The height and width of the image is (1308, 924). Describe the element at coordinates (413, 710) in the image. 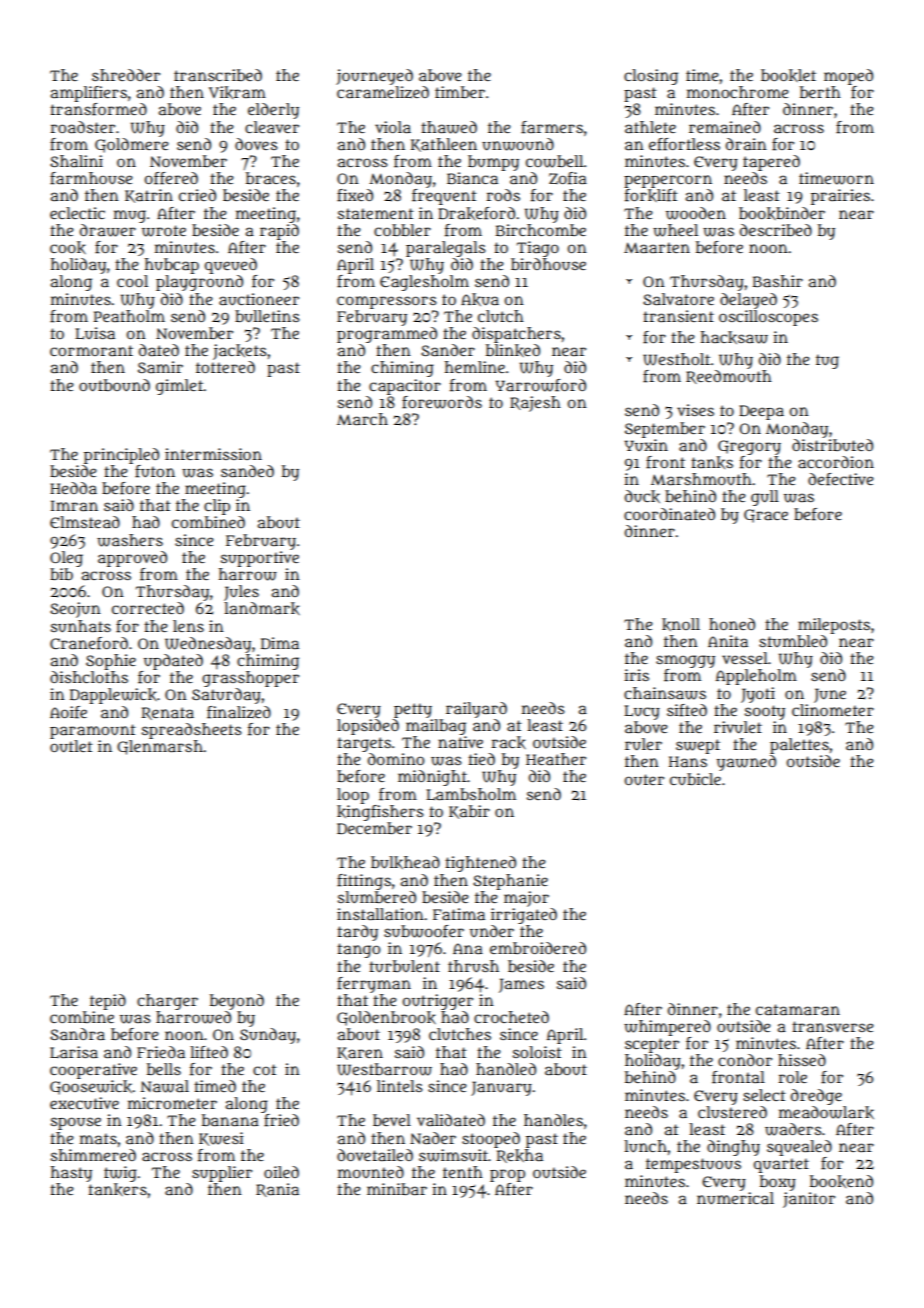

I see `petty` at that location.
